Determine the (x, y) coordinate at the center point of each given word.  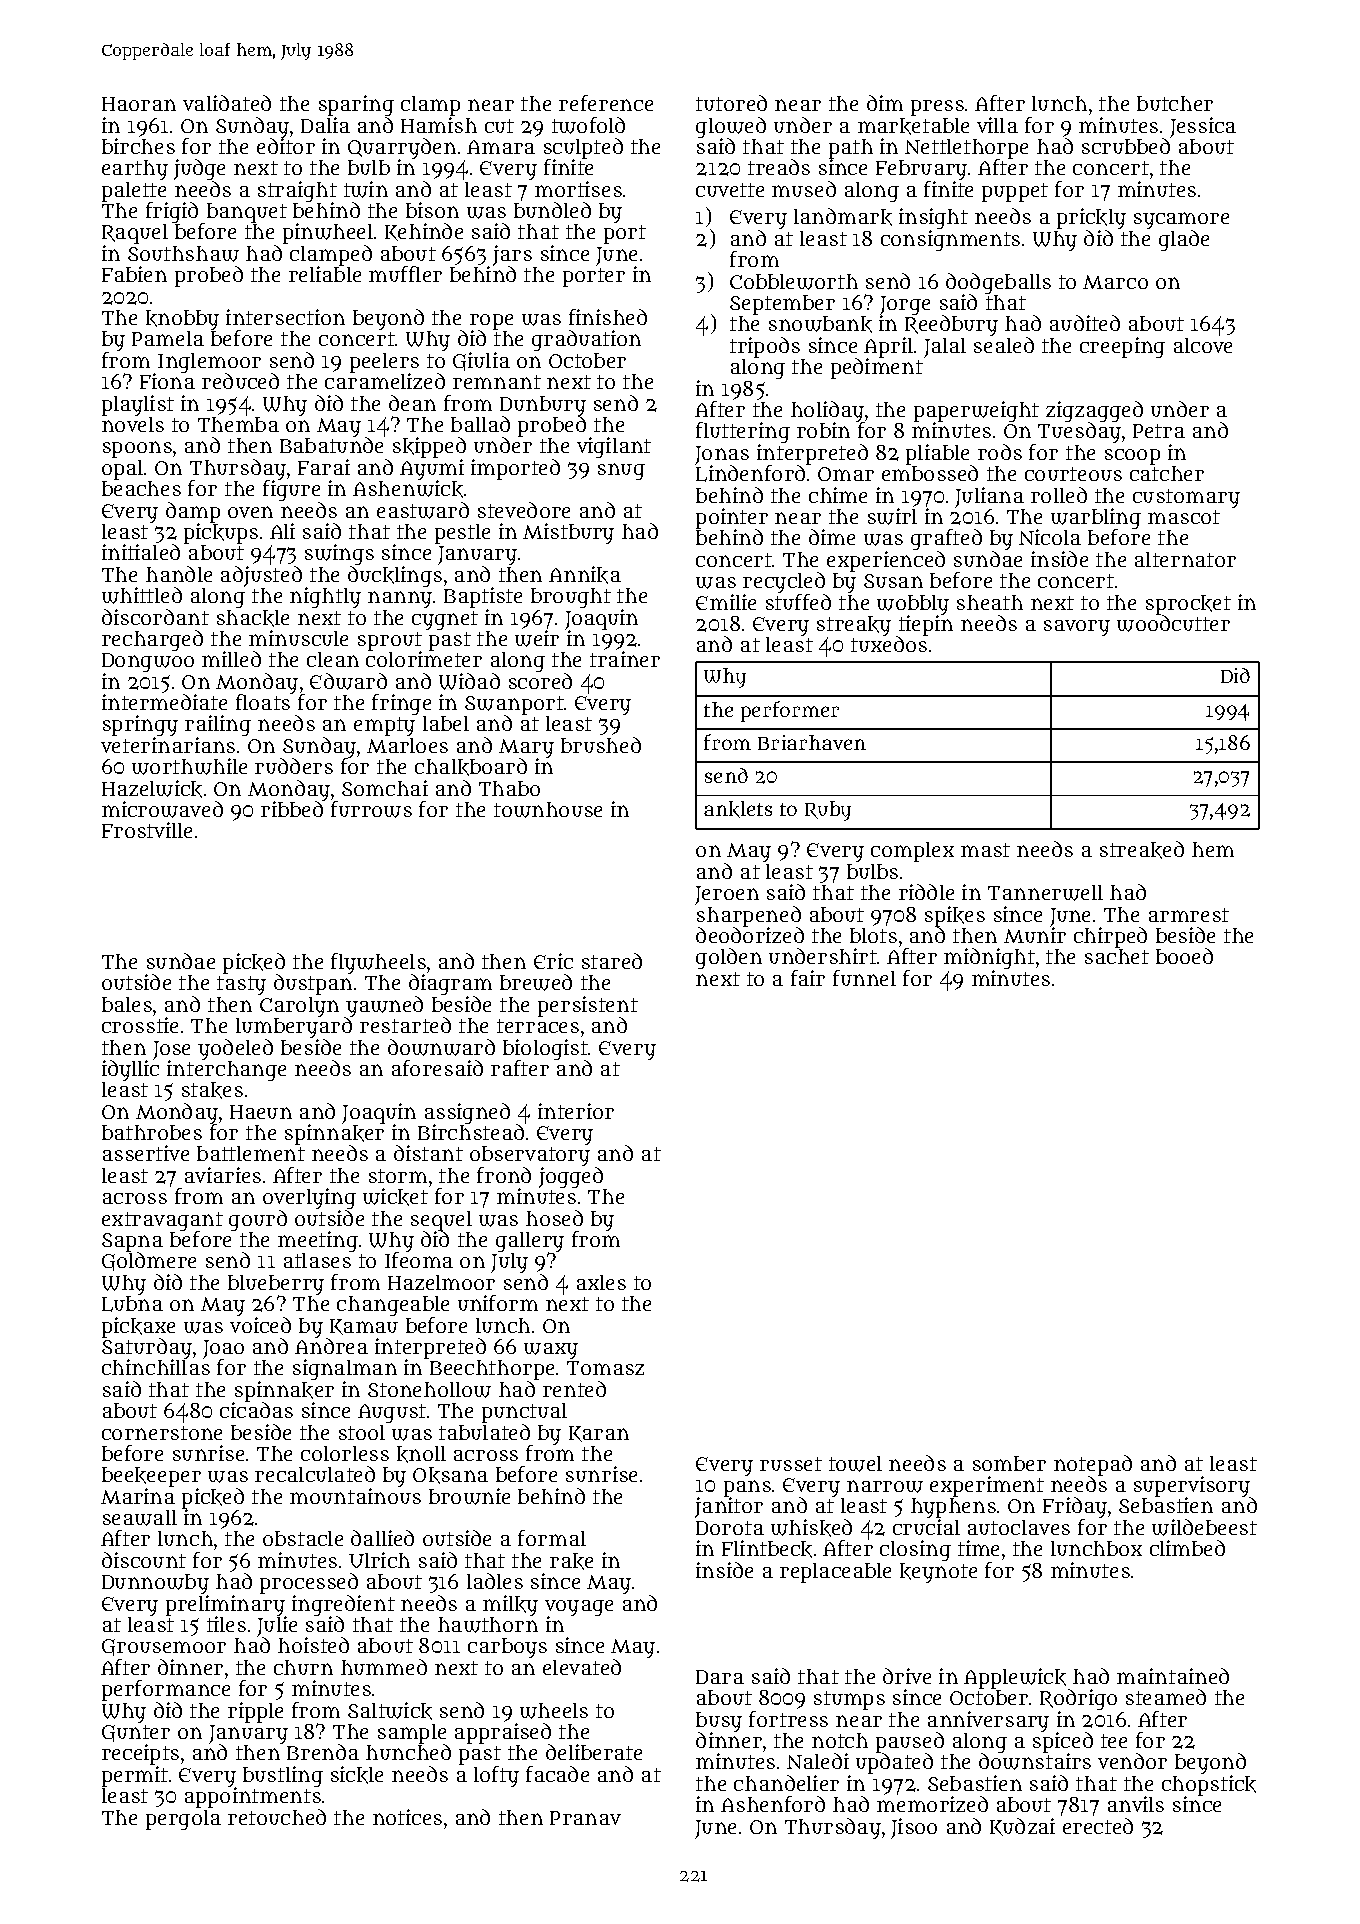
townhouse (548, 810)
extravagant (162, 1221)
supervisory (1192, 1487)
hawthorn (488, 1625)
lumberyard (294, 1027)
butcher (1175, 103)
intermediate (164, 702)
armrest (1189, 915)
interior (576, 1111)
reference (606, 103)
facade (557, 1774)
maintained (1173, 1676)
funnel (864, 978)
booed (1184, 956)
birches (138, 146)
